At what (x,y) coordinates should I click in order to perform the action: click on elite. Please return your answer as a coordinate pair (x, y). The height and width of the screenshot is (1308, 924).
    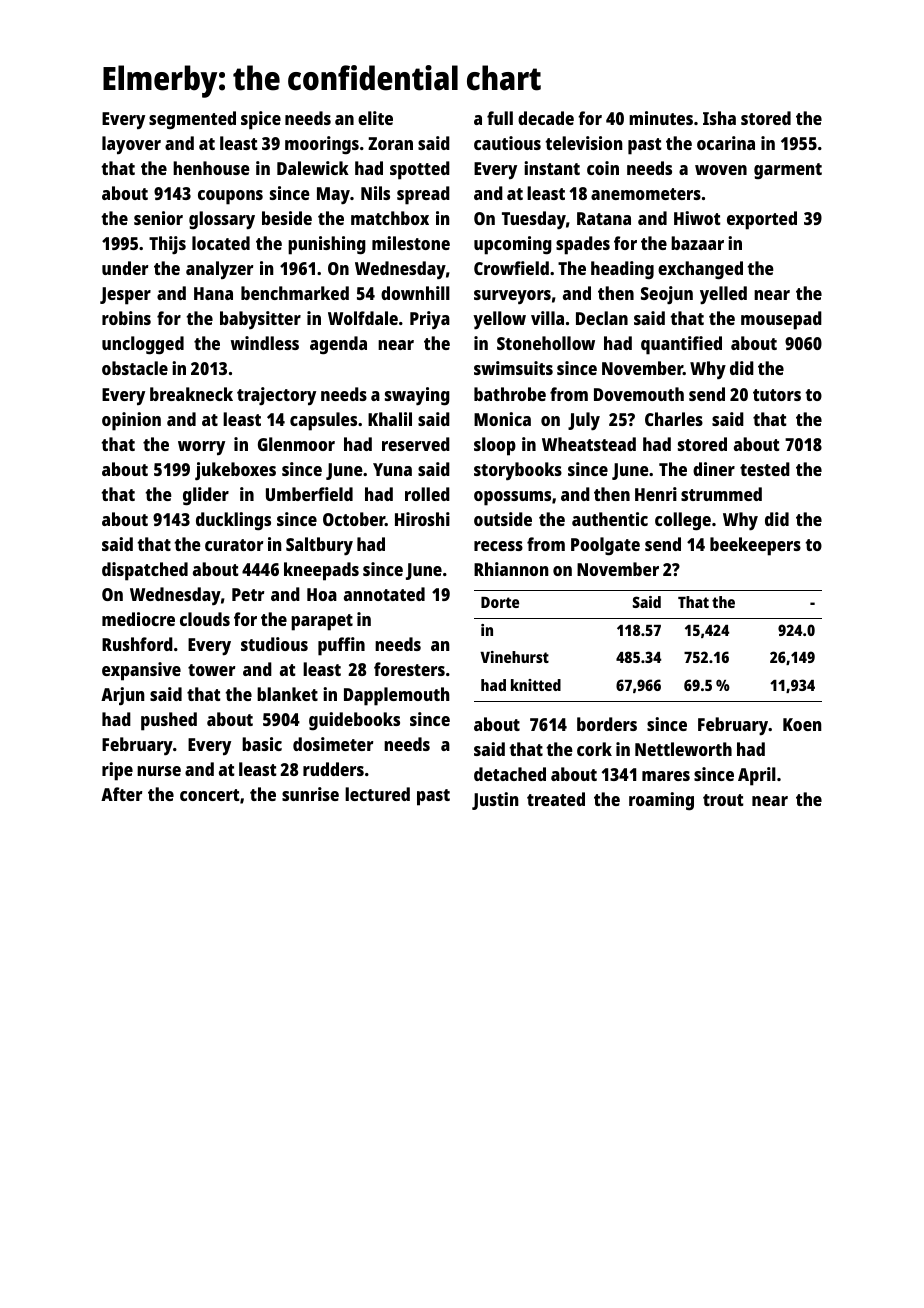
    Looking at the image, I should click on (375, 118).
